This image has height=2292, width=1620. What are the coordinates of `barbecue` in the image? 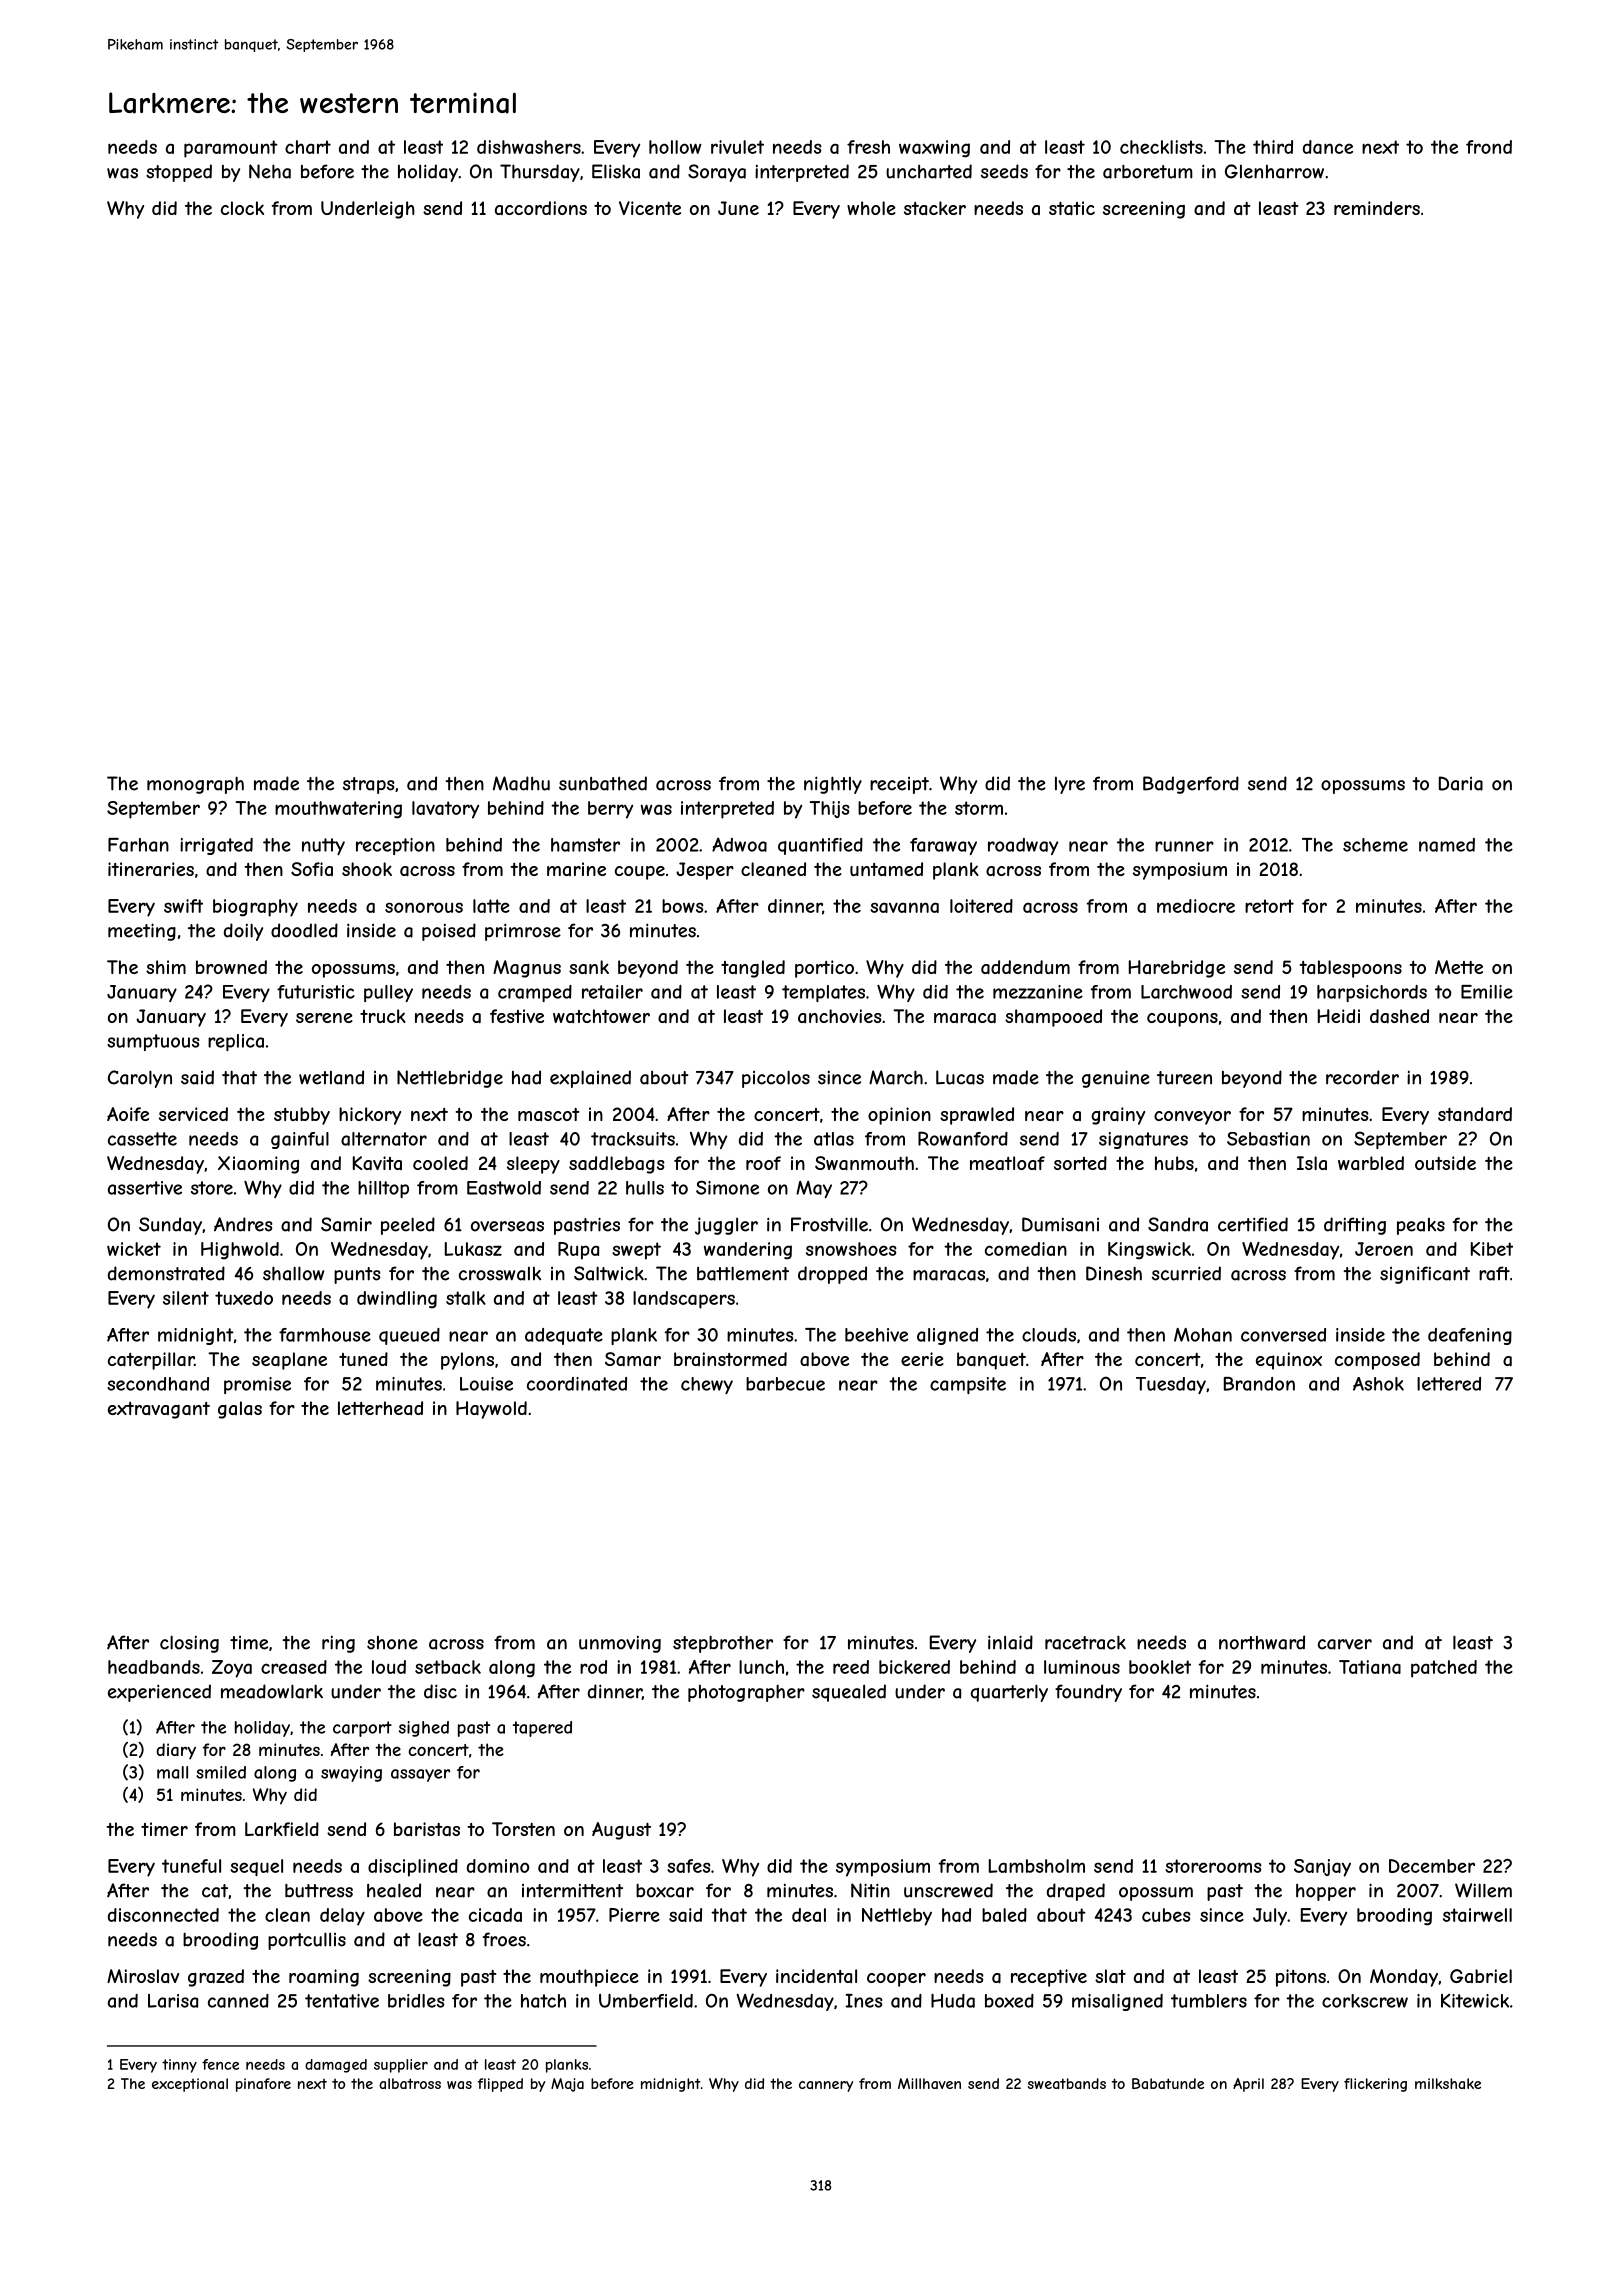 It's located at (785, 1384).
